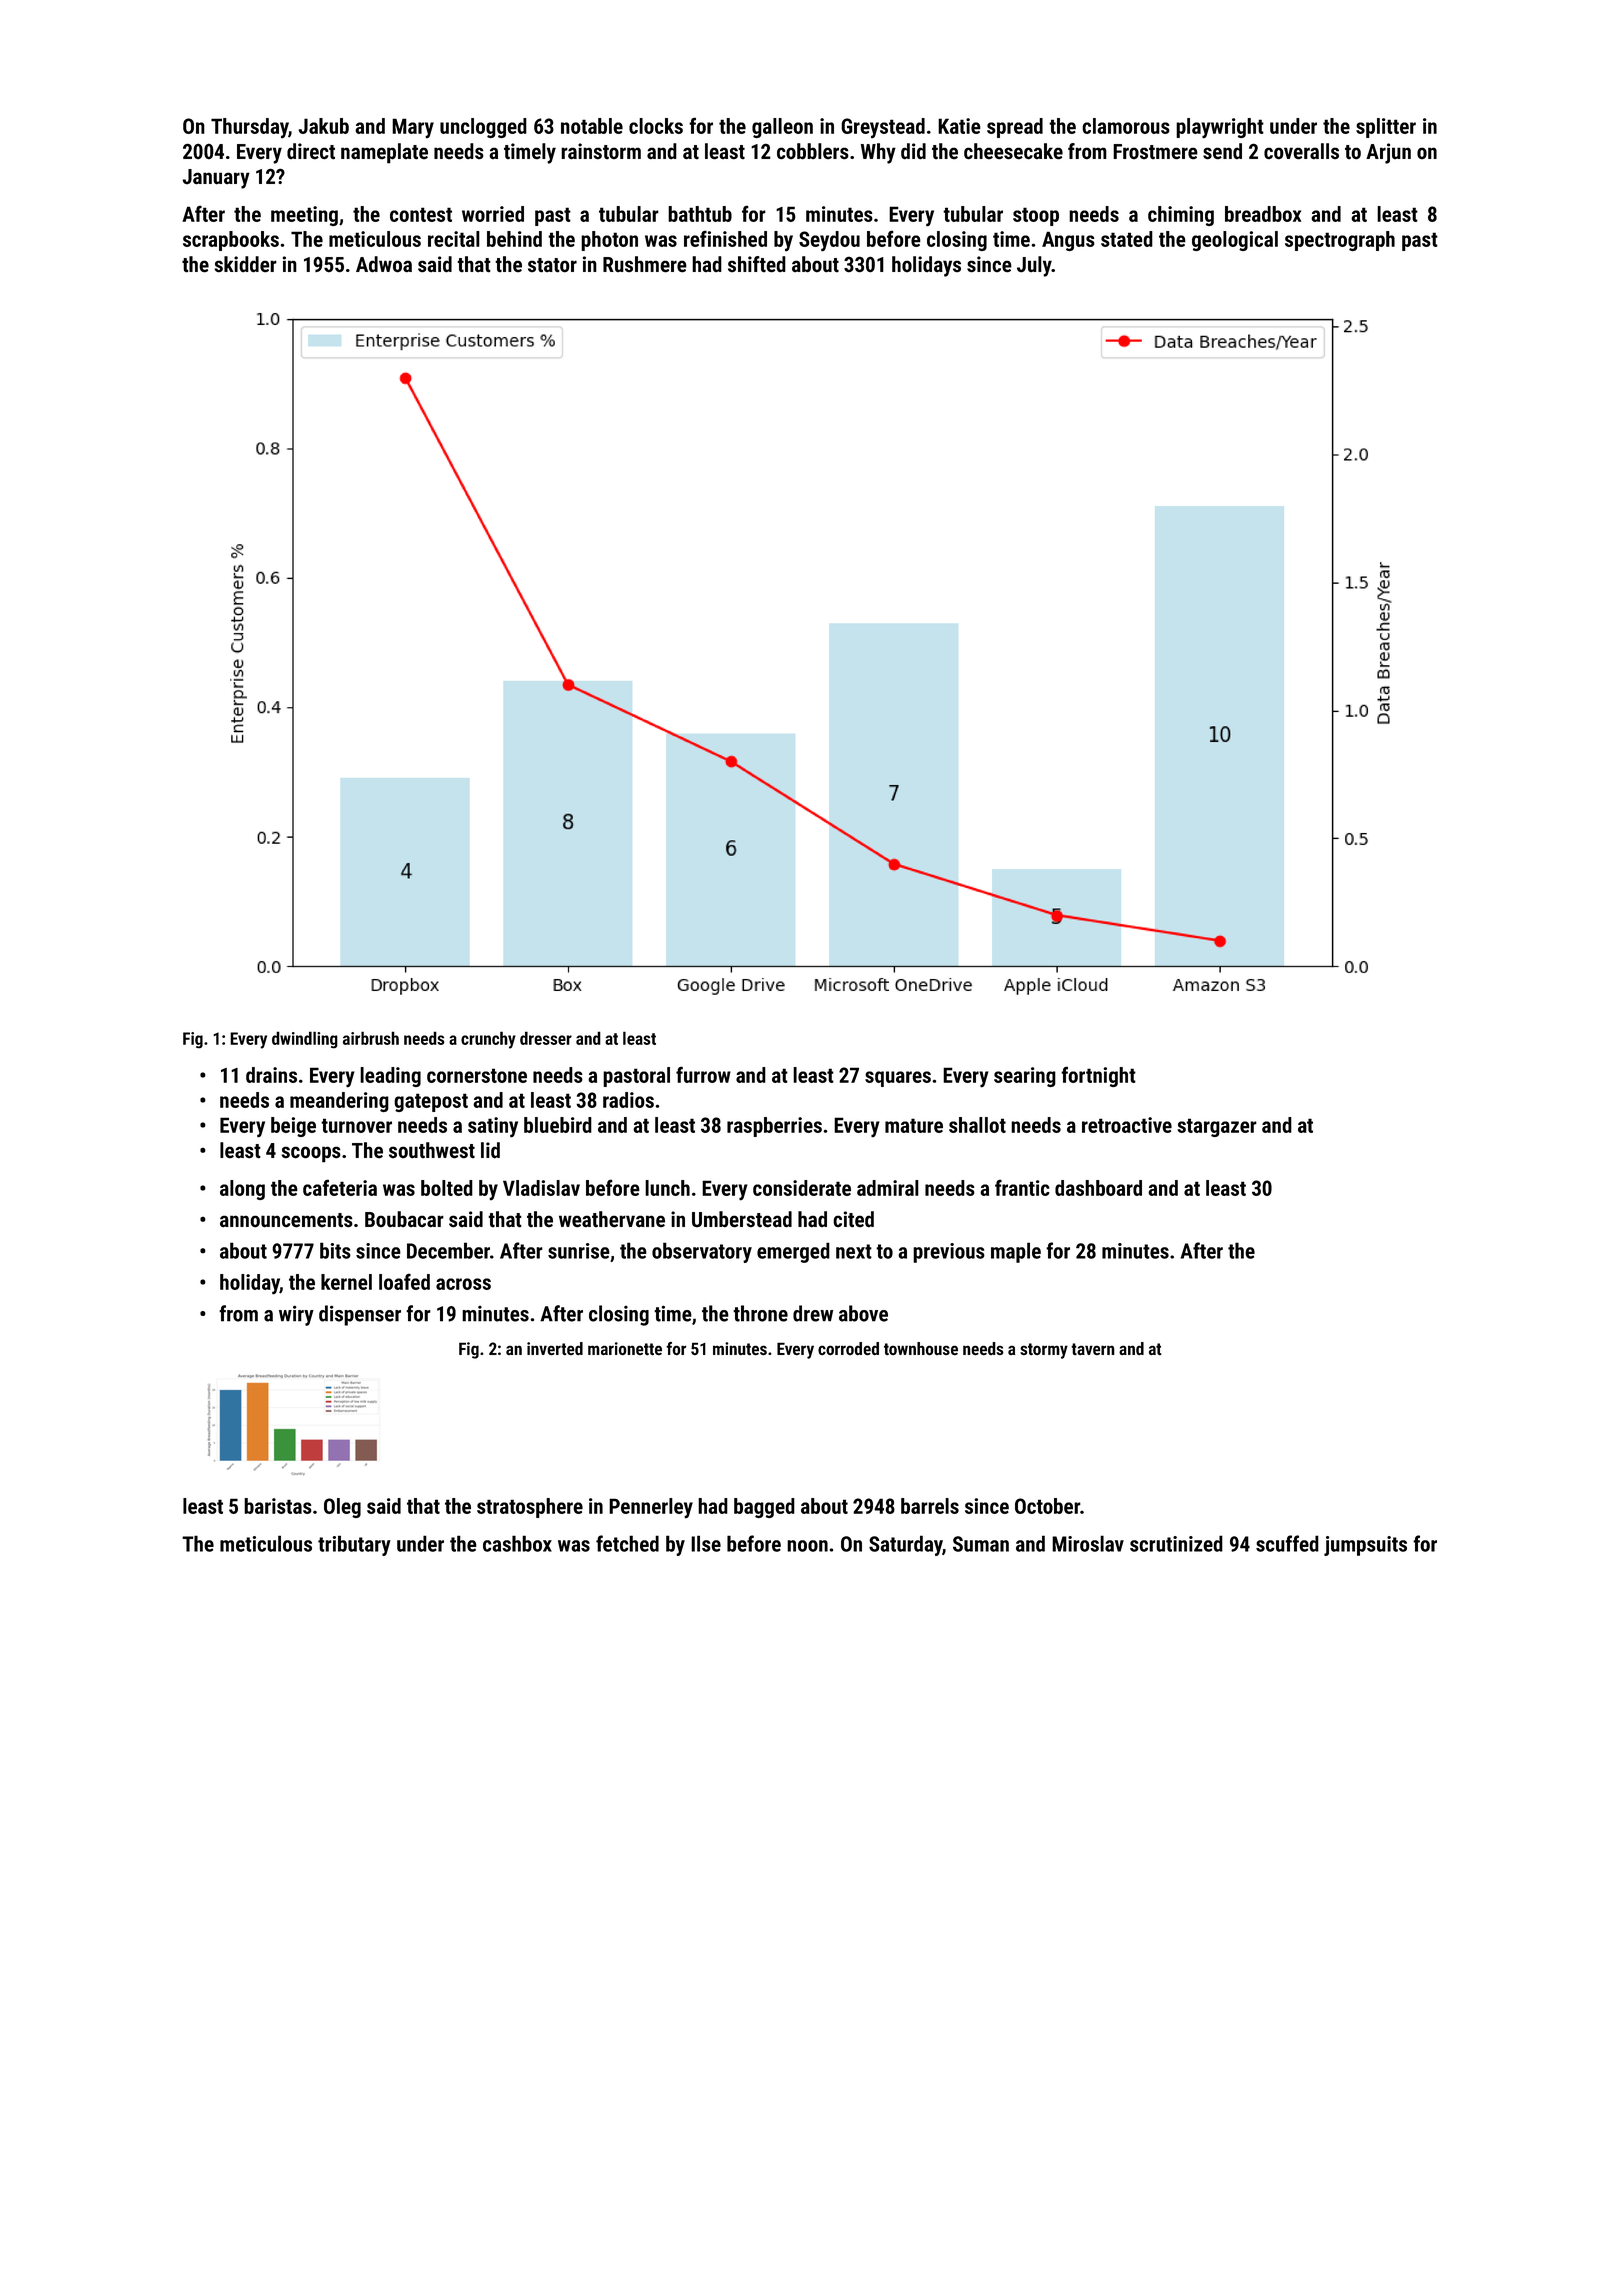  Describe the element at coordinates (1068, 241) in the screenshot. I see `Angus` at that location.
